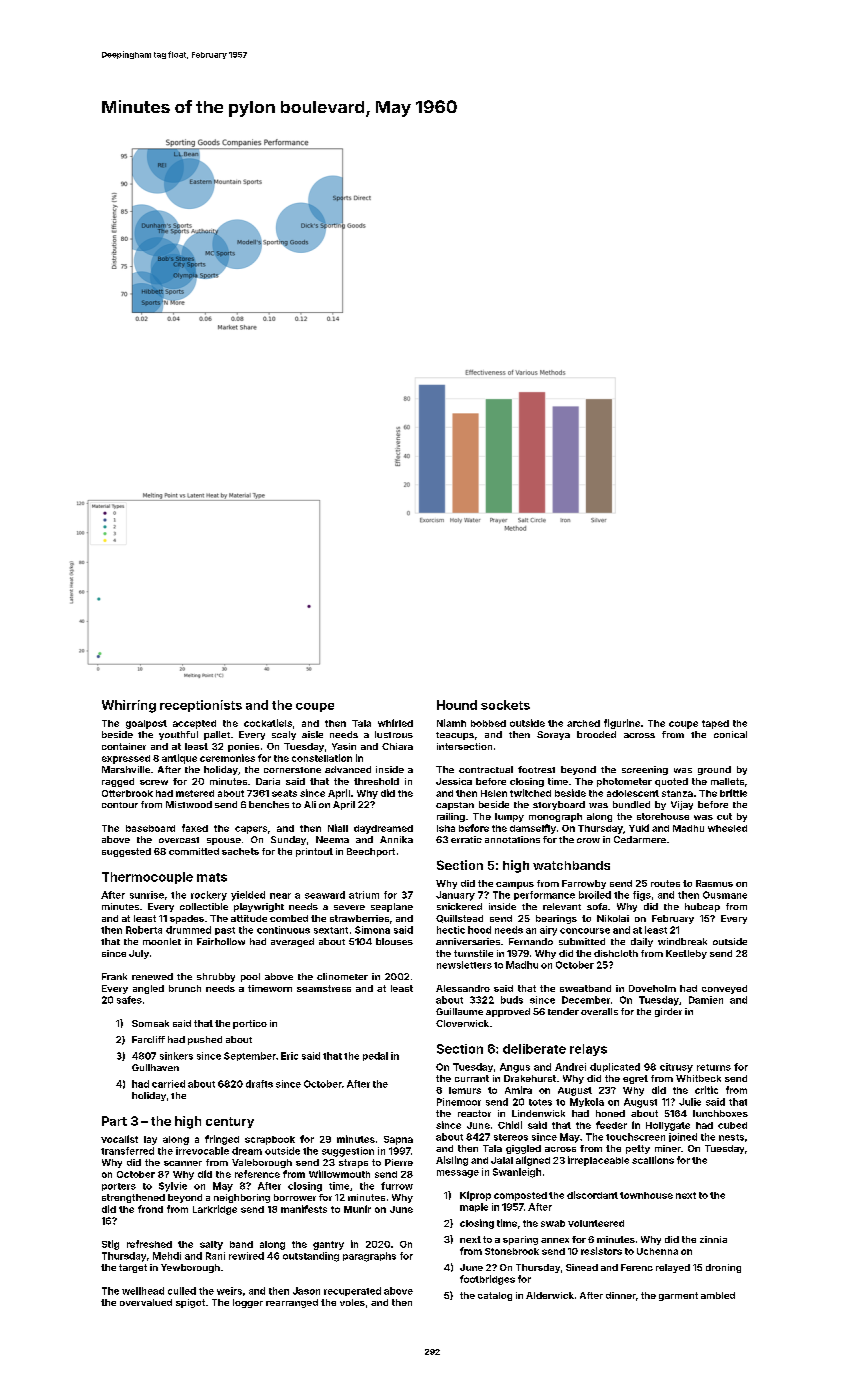 The height and width of the image is (1400, 849). I want to click on wellhead, so click(143, 1291).
